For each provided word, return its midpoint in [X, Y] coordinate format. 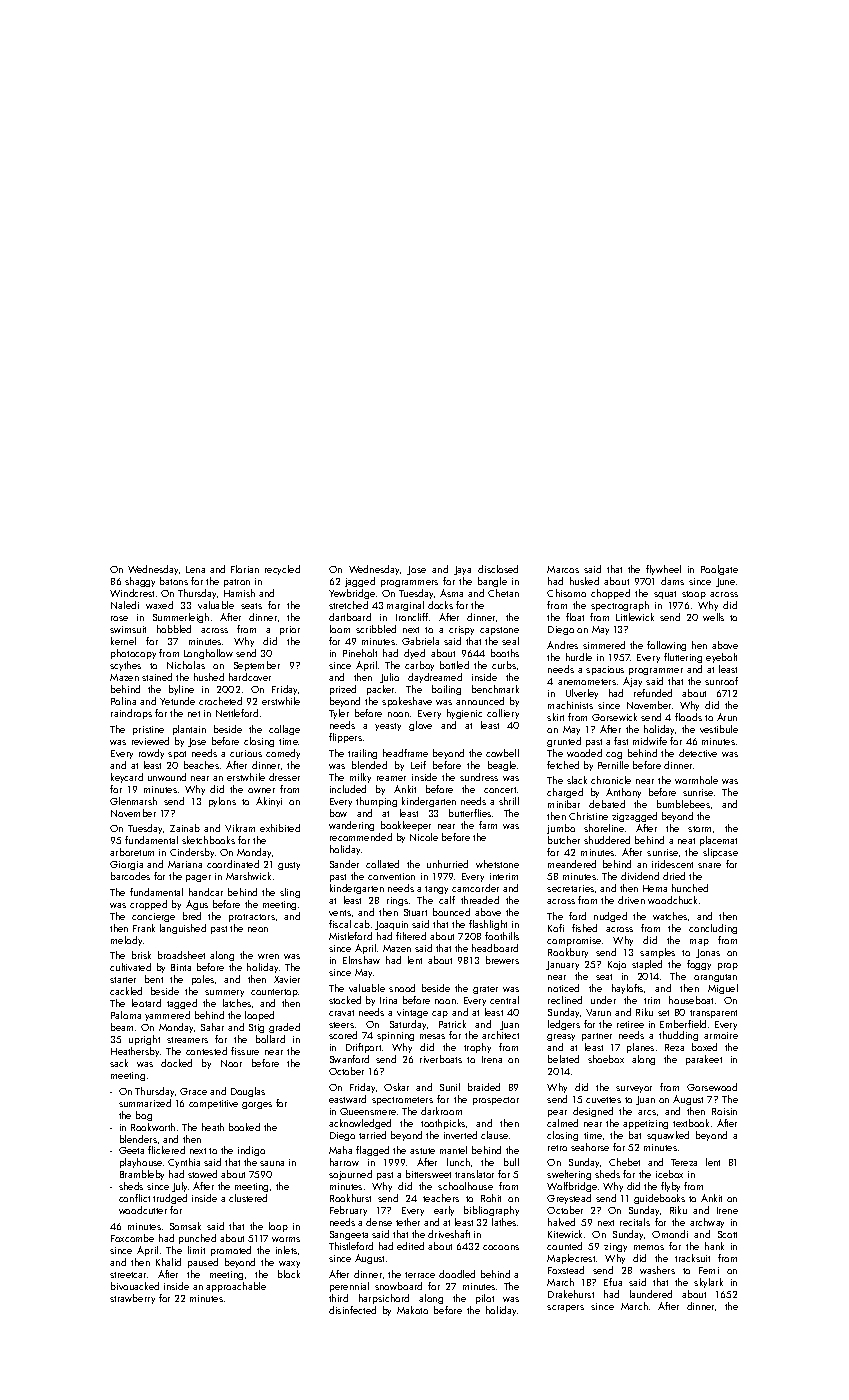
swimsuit [128, 629]
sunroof [721, 681]
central [504, 1000]
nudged [610, 917]
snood [402, 988]
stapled [647, 965]
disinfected [352, 1310]
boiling [446, 690]
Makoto [412, 1310]
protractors [252, 918]
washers [657, 1270]
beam [122, 1027]
